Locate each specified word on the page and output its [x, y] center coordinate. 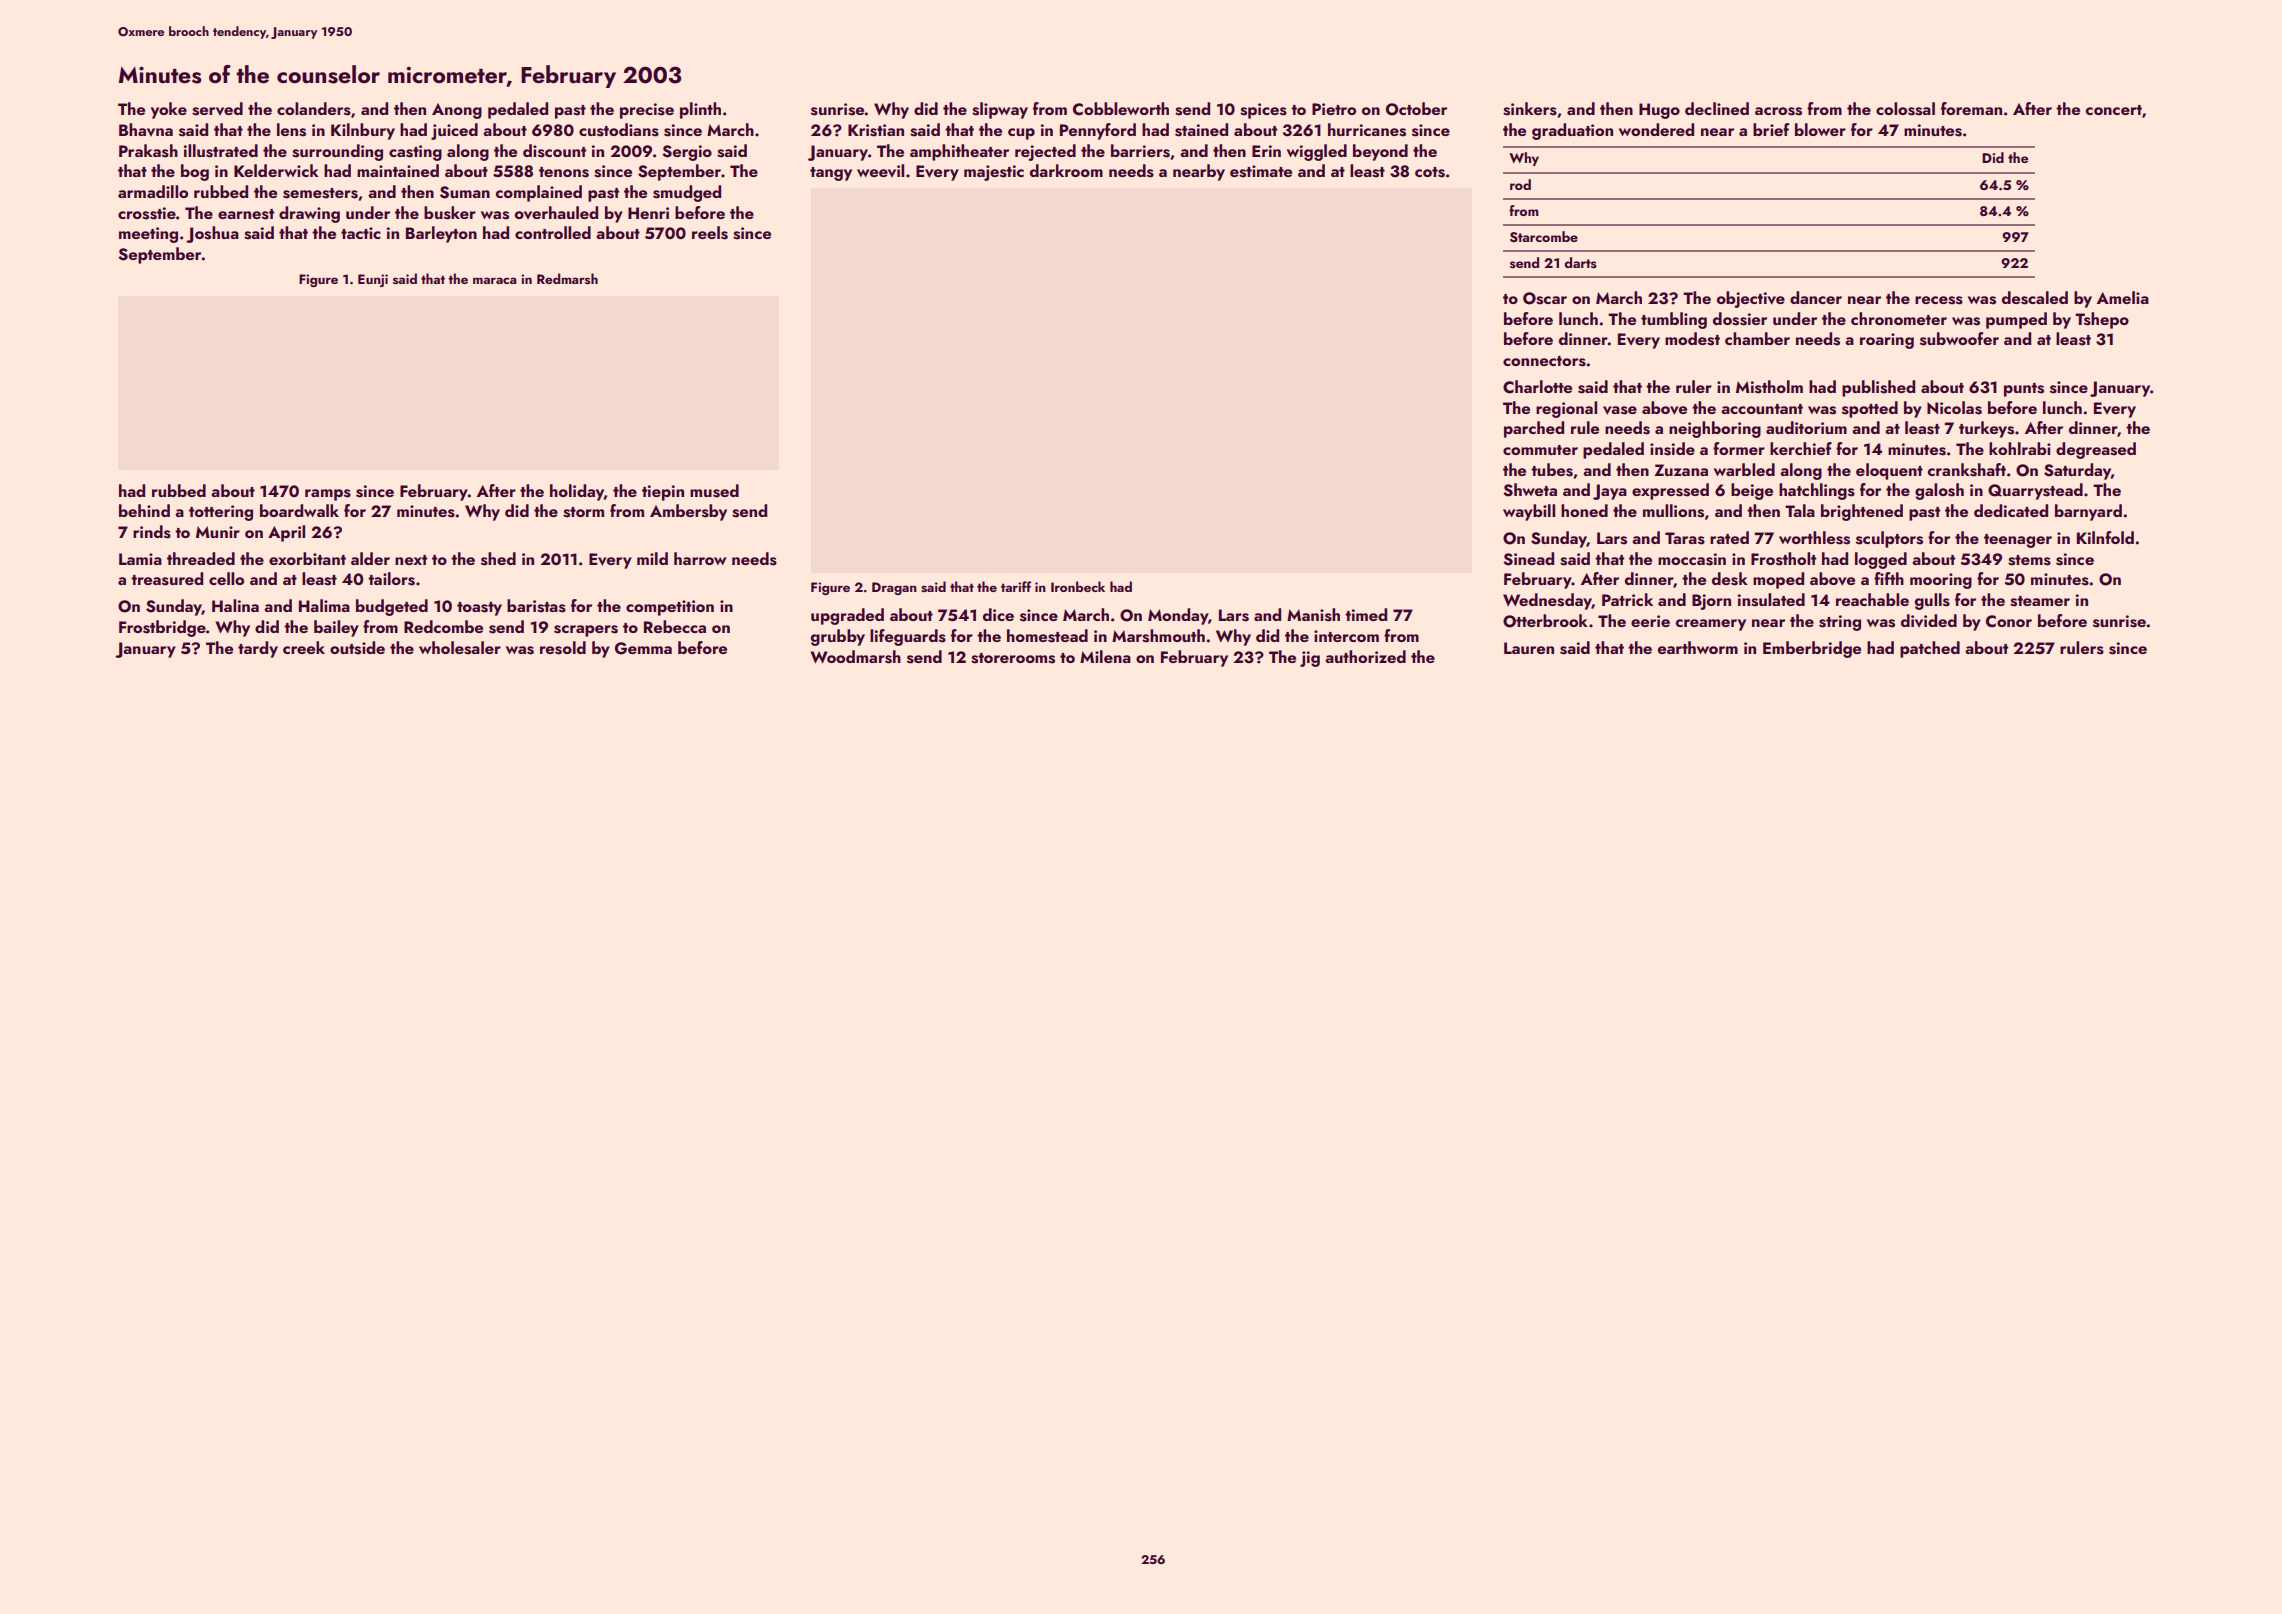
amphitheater [959, 152]
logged [1881, 560]
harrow [700, 558]
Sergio [687, 153]
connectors [1544, 361]
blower [1820, 129]
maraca [494, 280]
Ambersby [688, 512]
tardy [258, 649]
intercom [1346, 636]
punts [2024, 390]
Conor [2009, 621]
